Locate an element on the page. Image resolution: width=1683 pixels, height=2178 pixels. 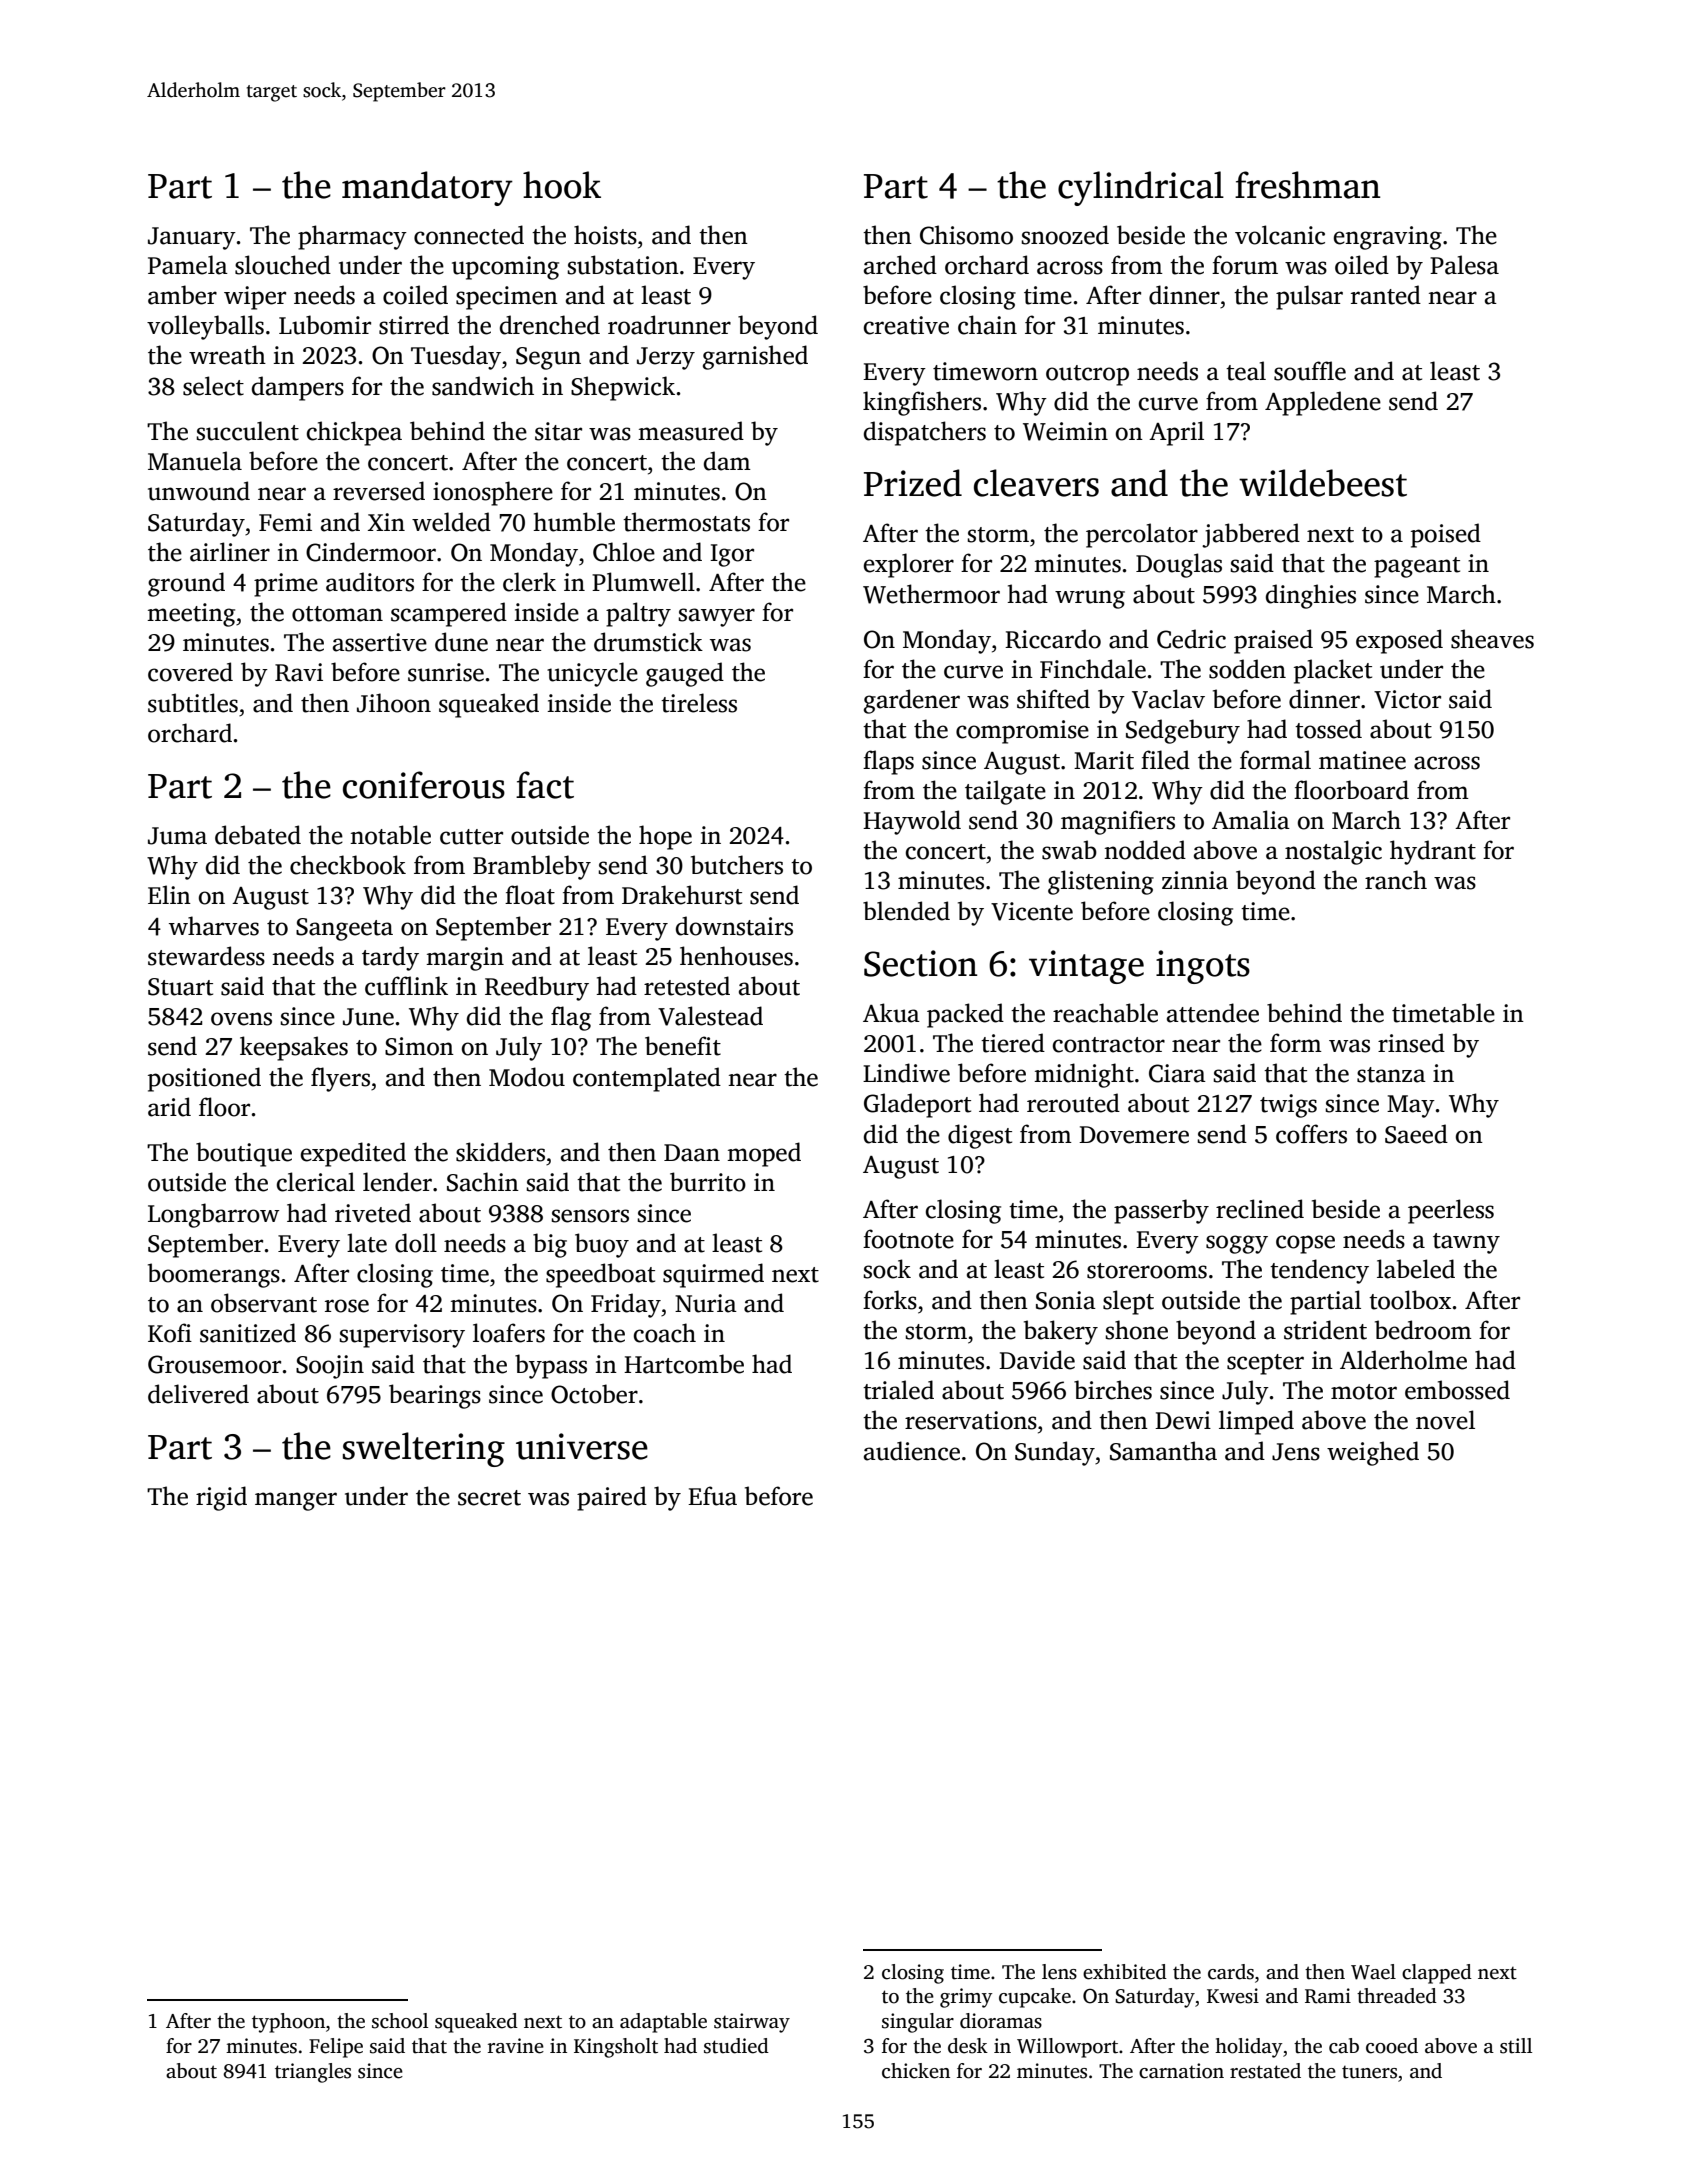
January is located at coordinates (192, 238).
